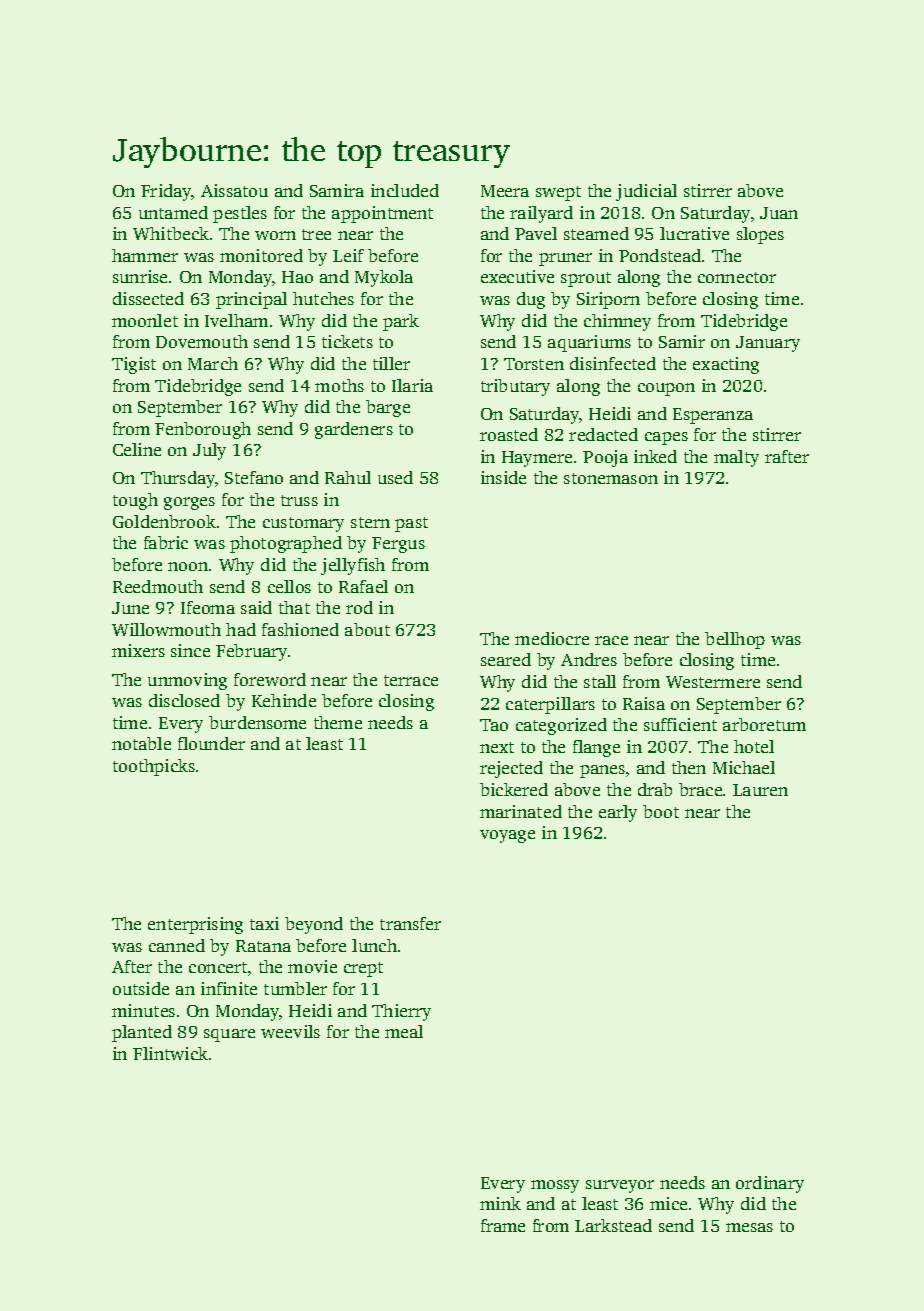 Image resolution: width=924 pixels, height=1311 pixels. I want to click on Friday, so click(166, 192).
